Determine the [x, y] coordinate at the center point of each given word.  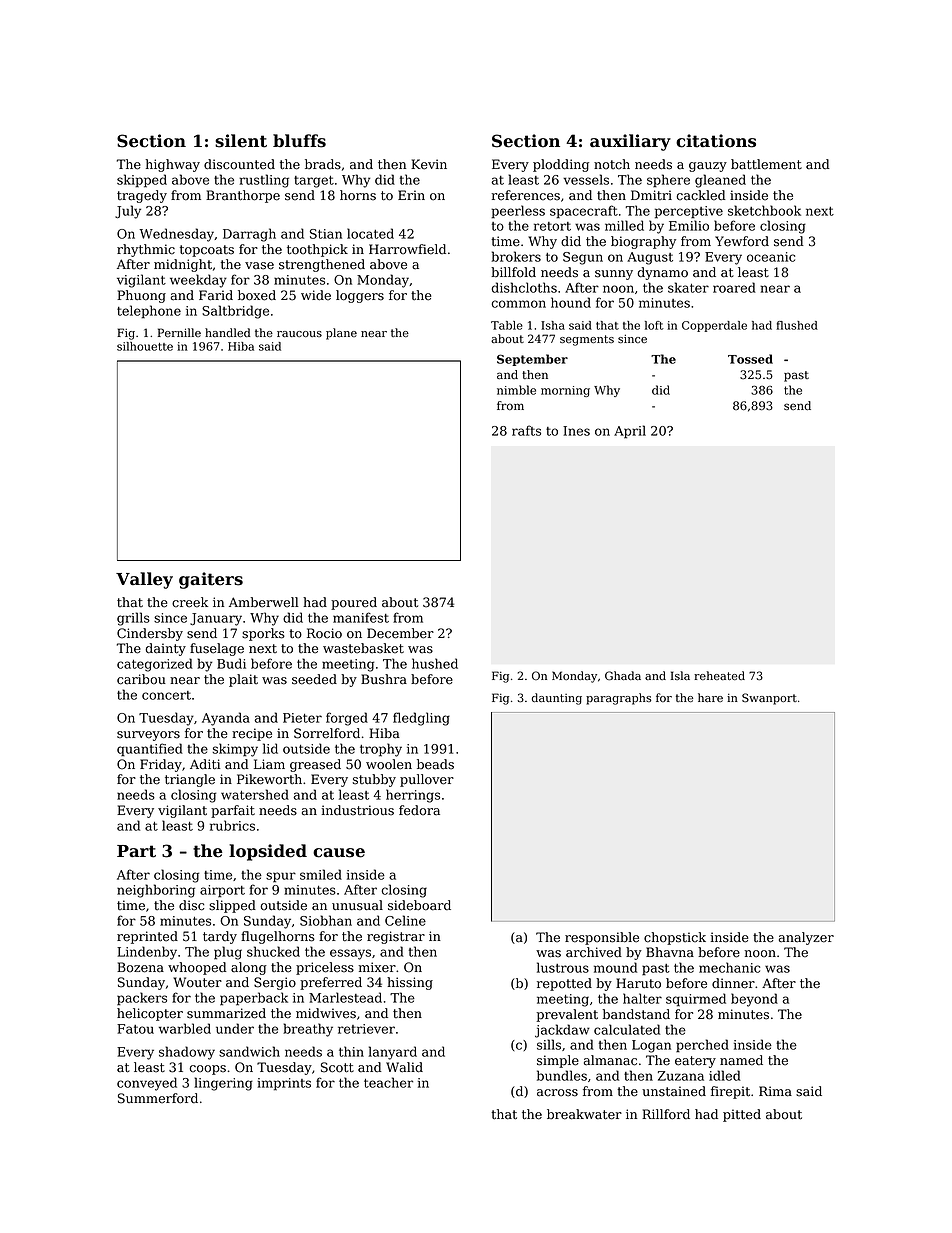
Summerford [158, 1098]
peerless [518, 212]
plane [341, 334]
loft [654, 325]
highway [173, 165]
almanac [610, 1060]
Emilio [689, 225]
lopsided [268, 852]
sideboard [419, 905]
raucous [299, 334]
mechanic [729, 967]
